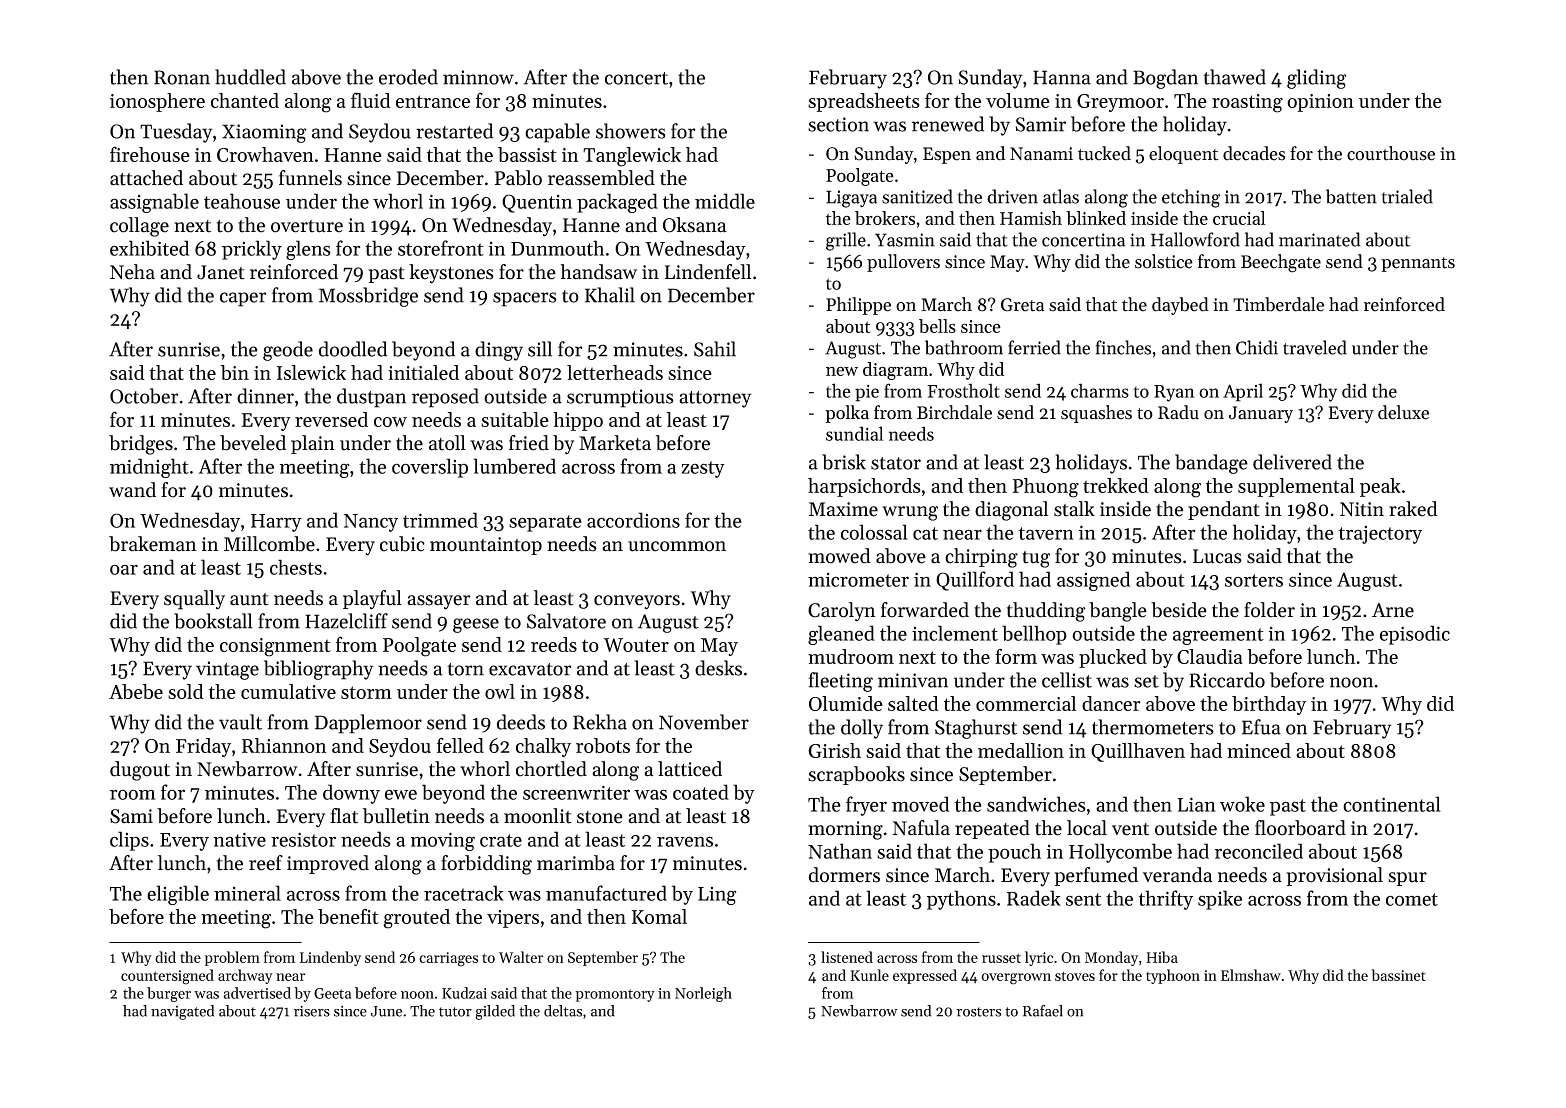 The height and width of the screenshot is (1108, 1566). What do you see at coordinates (913, 703) in the screenshot?
I see `salted` at bounding box center [913, 703].
